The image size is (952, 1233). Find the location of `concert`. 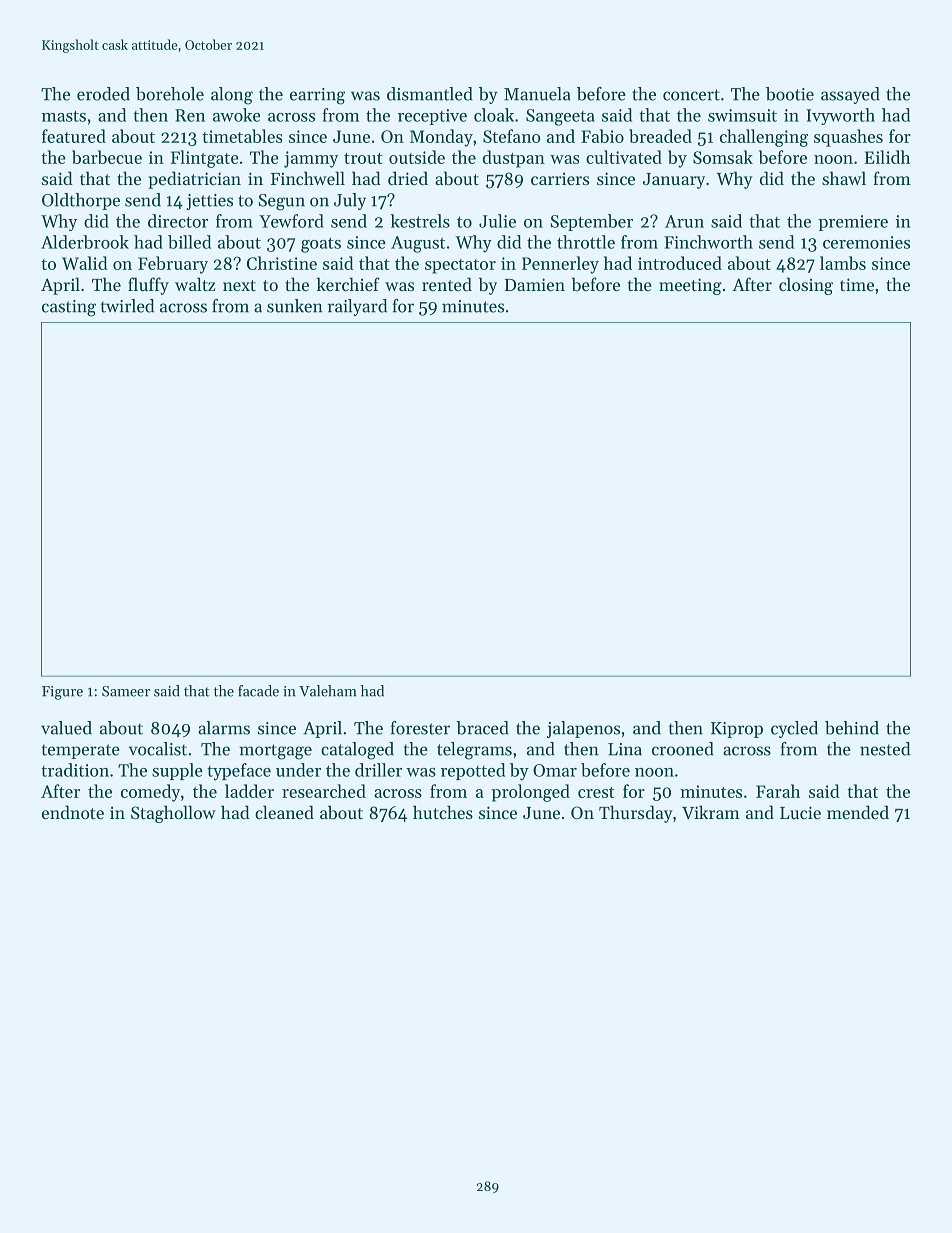

concert is located at coordinates (691, 95).
